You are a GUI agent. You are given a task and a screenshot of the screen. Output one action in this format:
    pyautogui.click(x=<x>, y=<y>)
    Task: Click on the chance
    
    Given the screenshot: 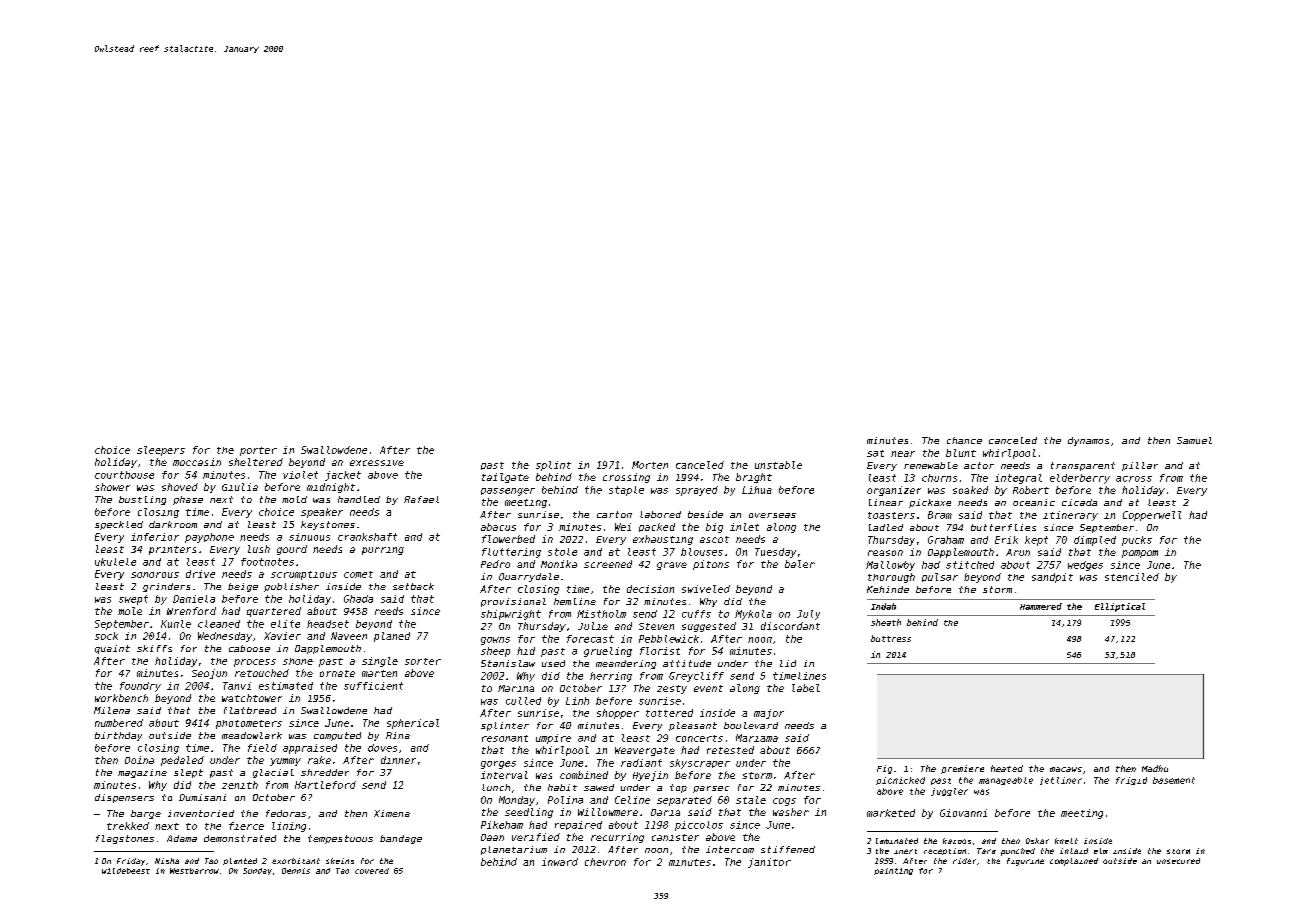 What is the action you would take?
    pyautogui.click(x=964, y=440)
